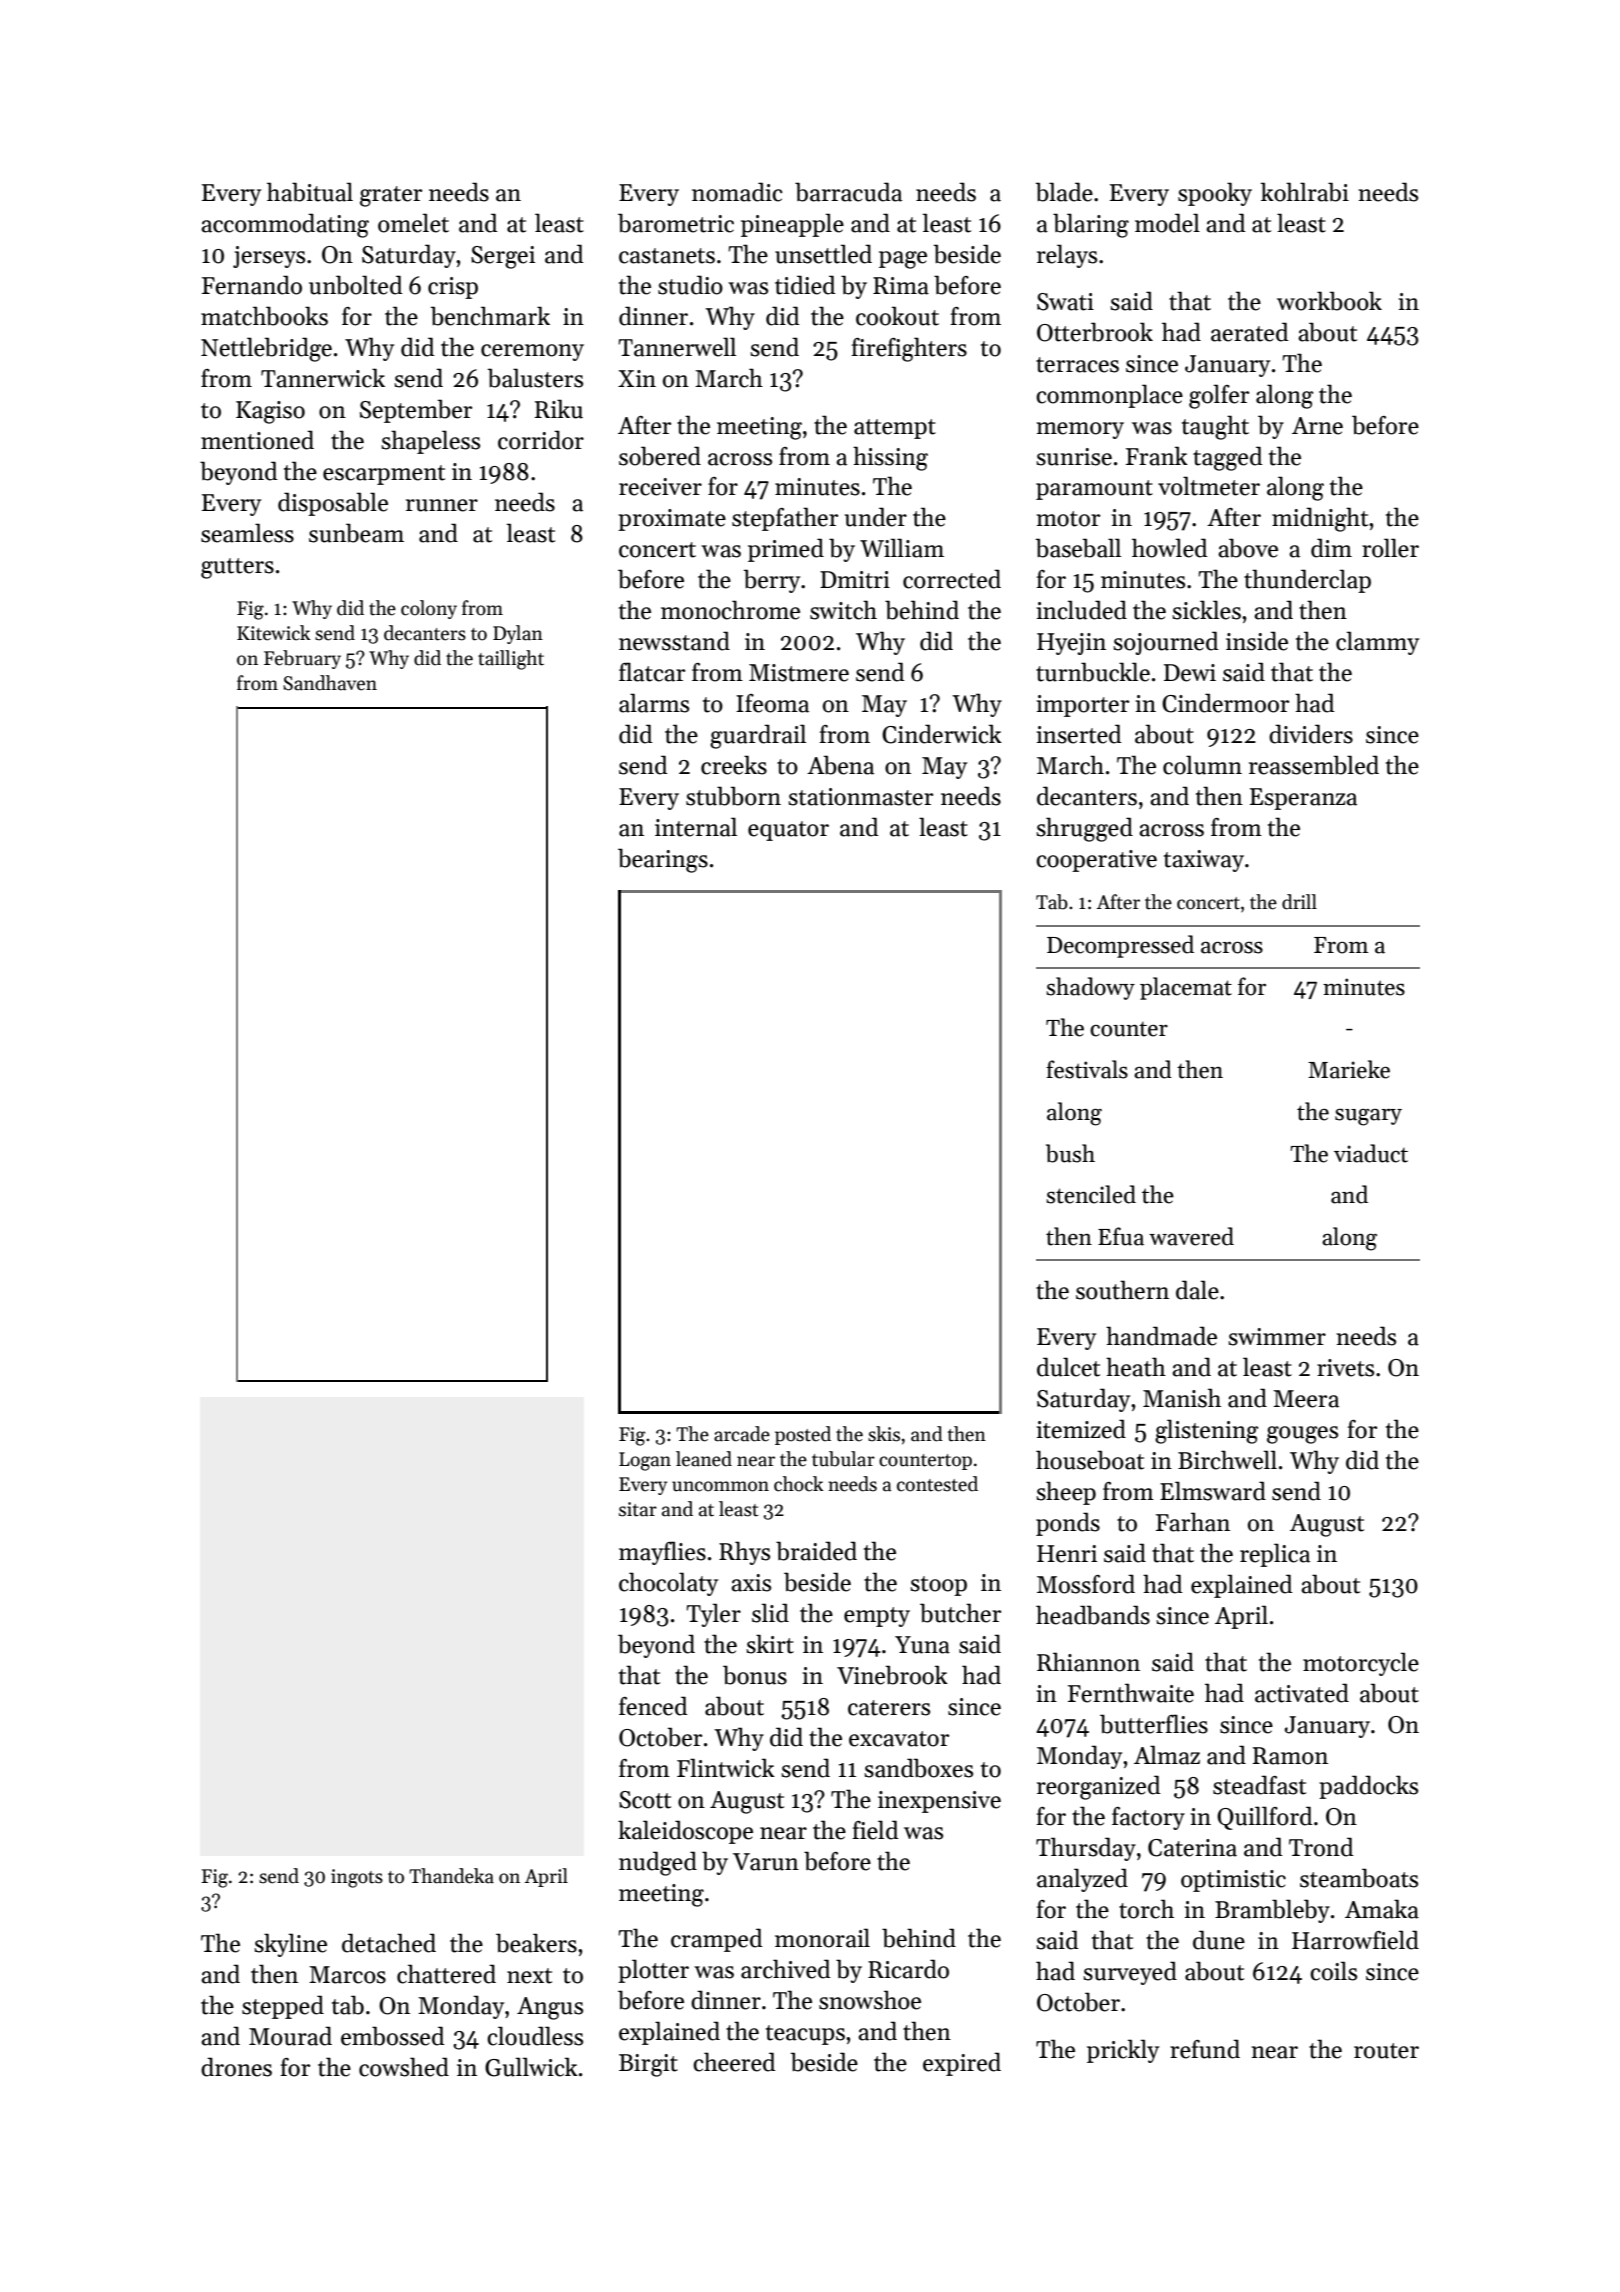  What do you see at coordinates (1166, 643) in the document?
I see `sojourned` at bounding box center [1166, 643].
